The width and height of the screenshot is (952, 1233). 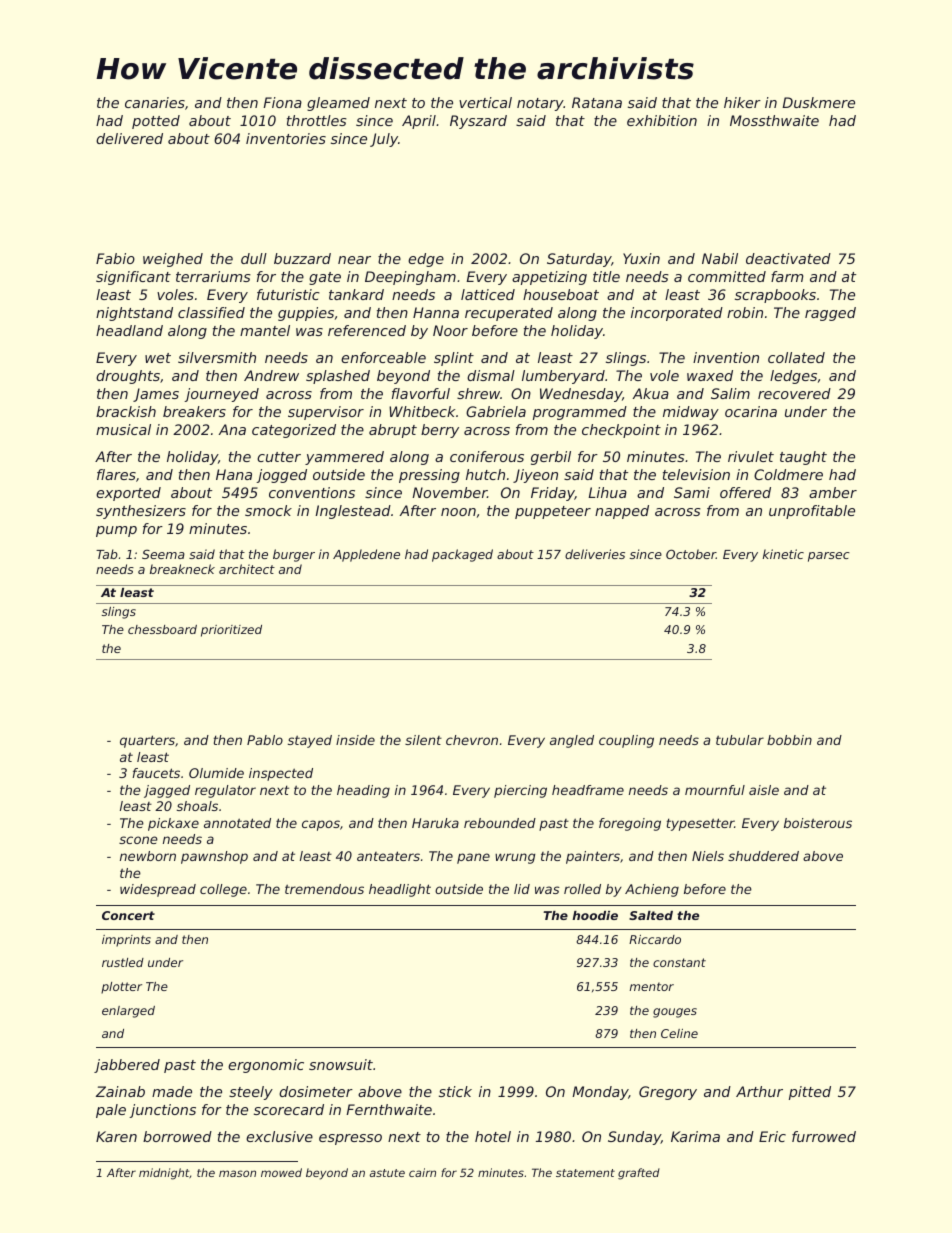 I want to click on cutter, so click(x=279, y=457).
